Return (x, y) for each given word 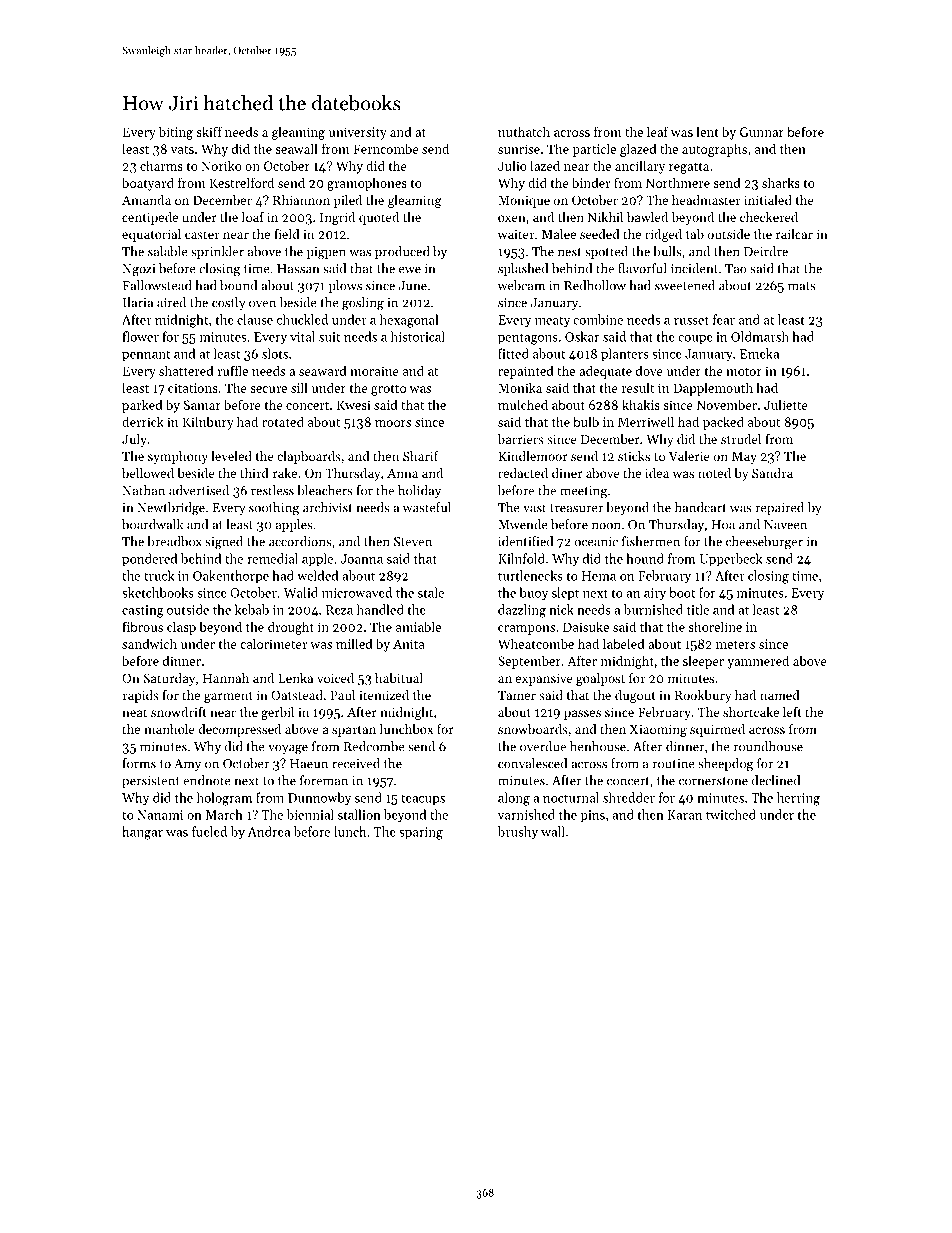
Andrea (269, 831)
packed (723, 423)
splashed (523, 269)
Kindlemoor (533, 456)
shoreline (715, 626)
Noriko (221, 165)
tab (695, 234)
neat (134, 713)
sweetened (685, 285)
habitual (399, 678)
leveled (231, 456)
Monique (524, 202)
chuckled (302, 319)
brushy (518, 833)
